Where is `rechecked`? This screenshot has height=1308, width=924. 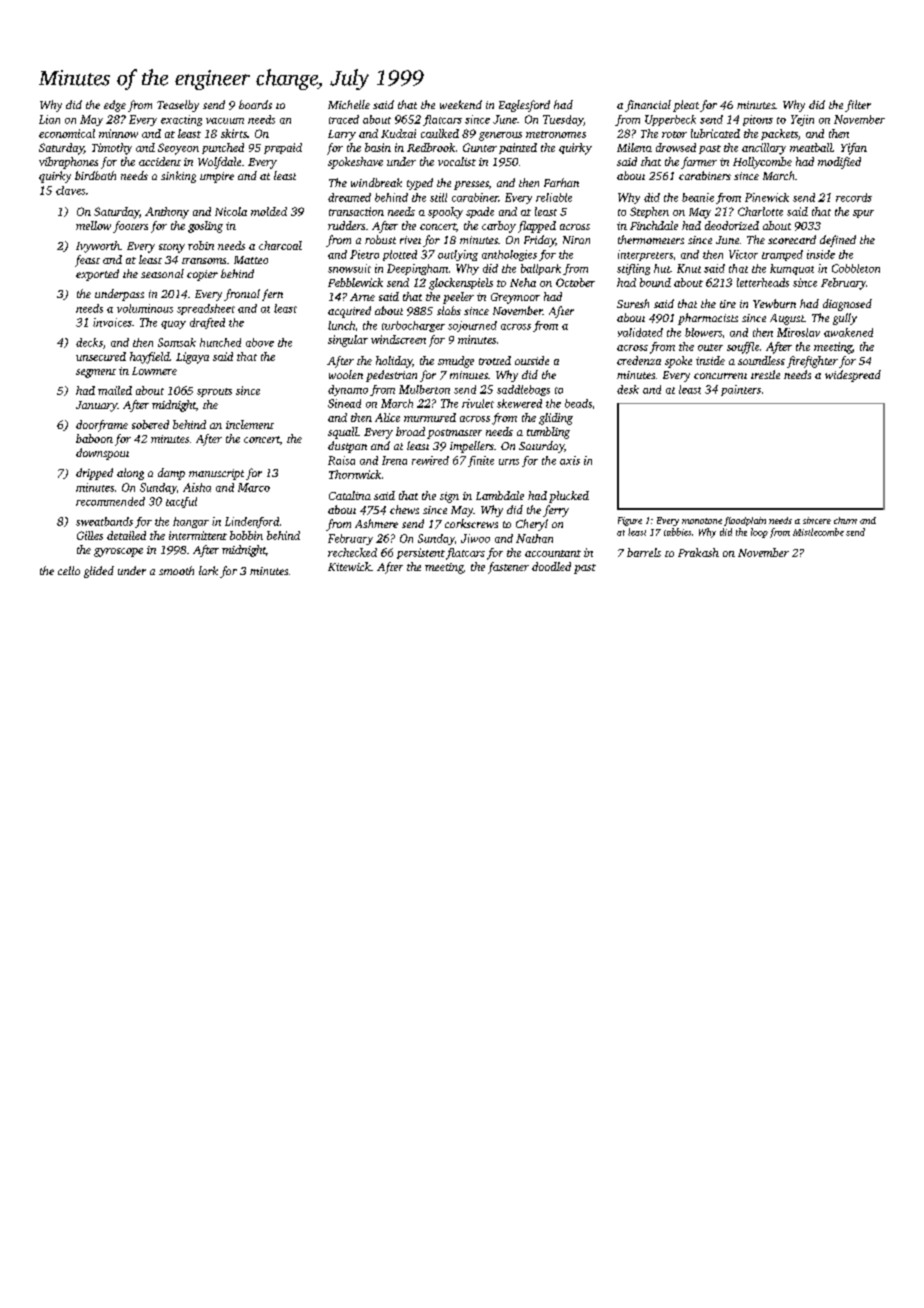
rechecked is located at coordinates (352, 552).
